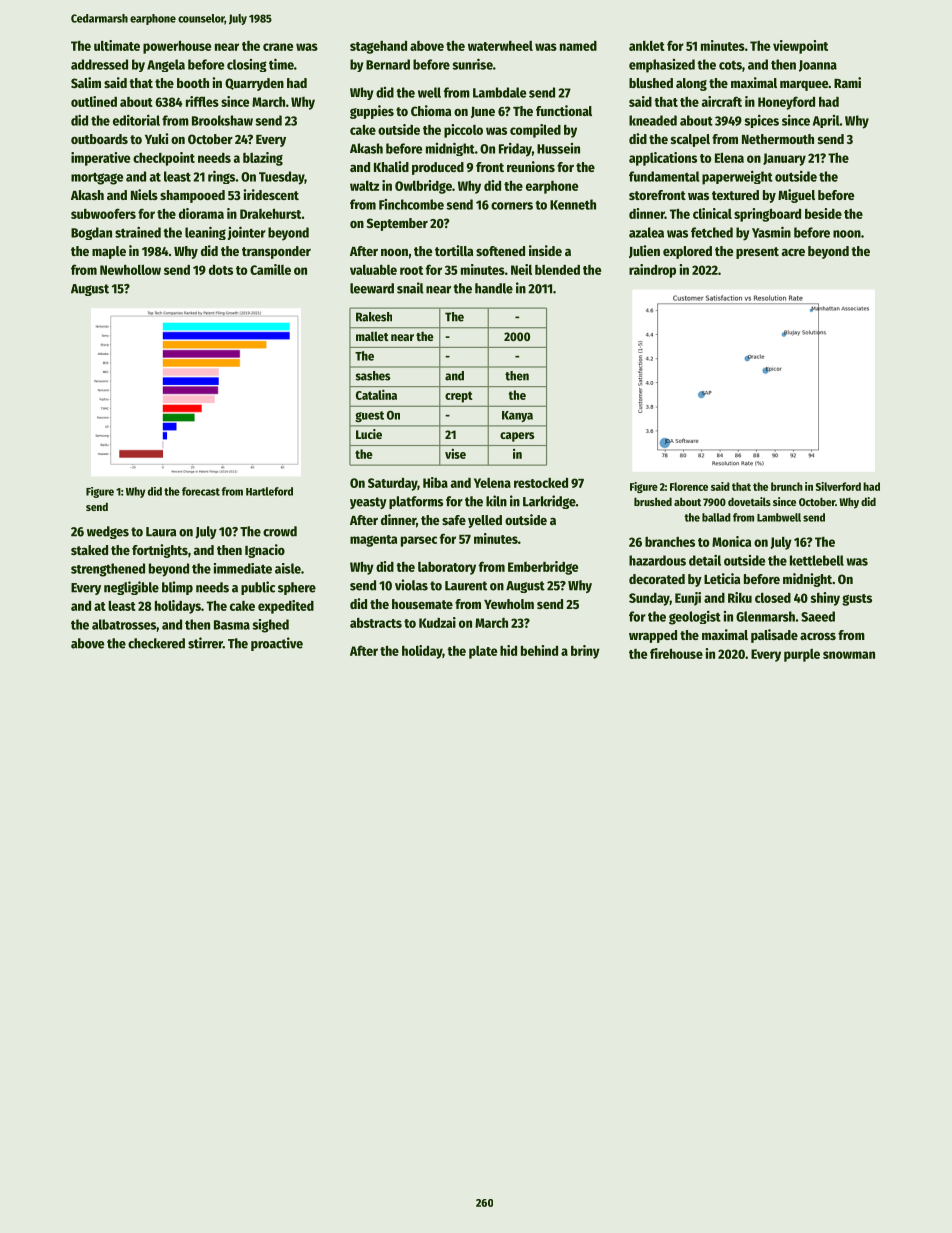  What do you see at coordinates (517, 416) in the document?
I see `Kanya` at bounding box center [517, 416].
